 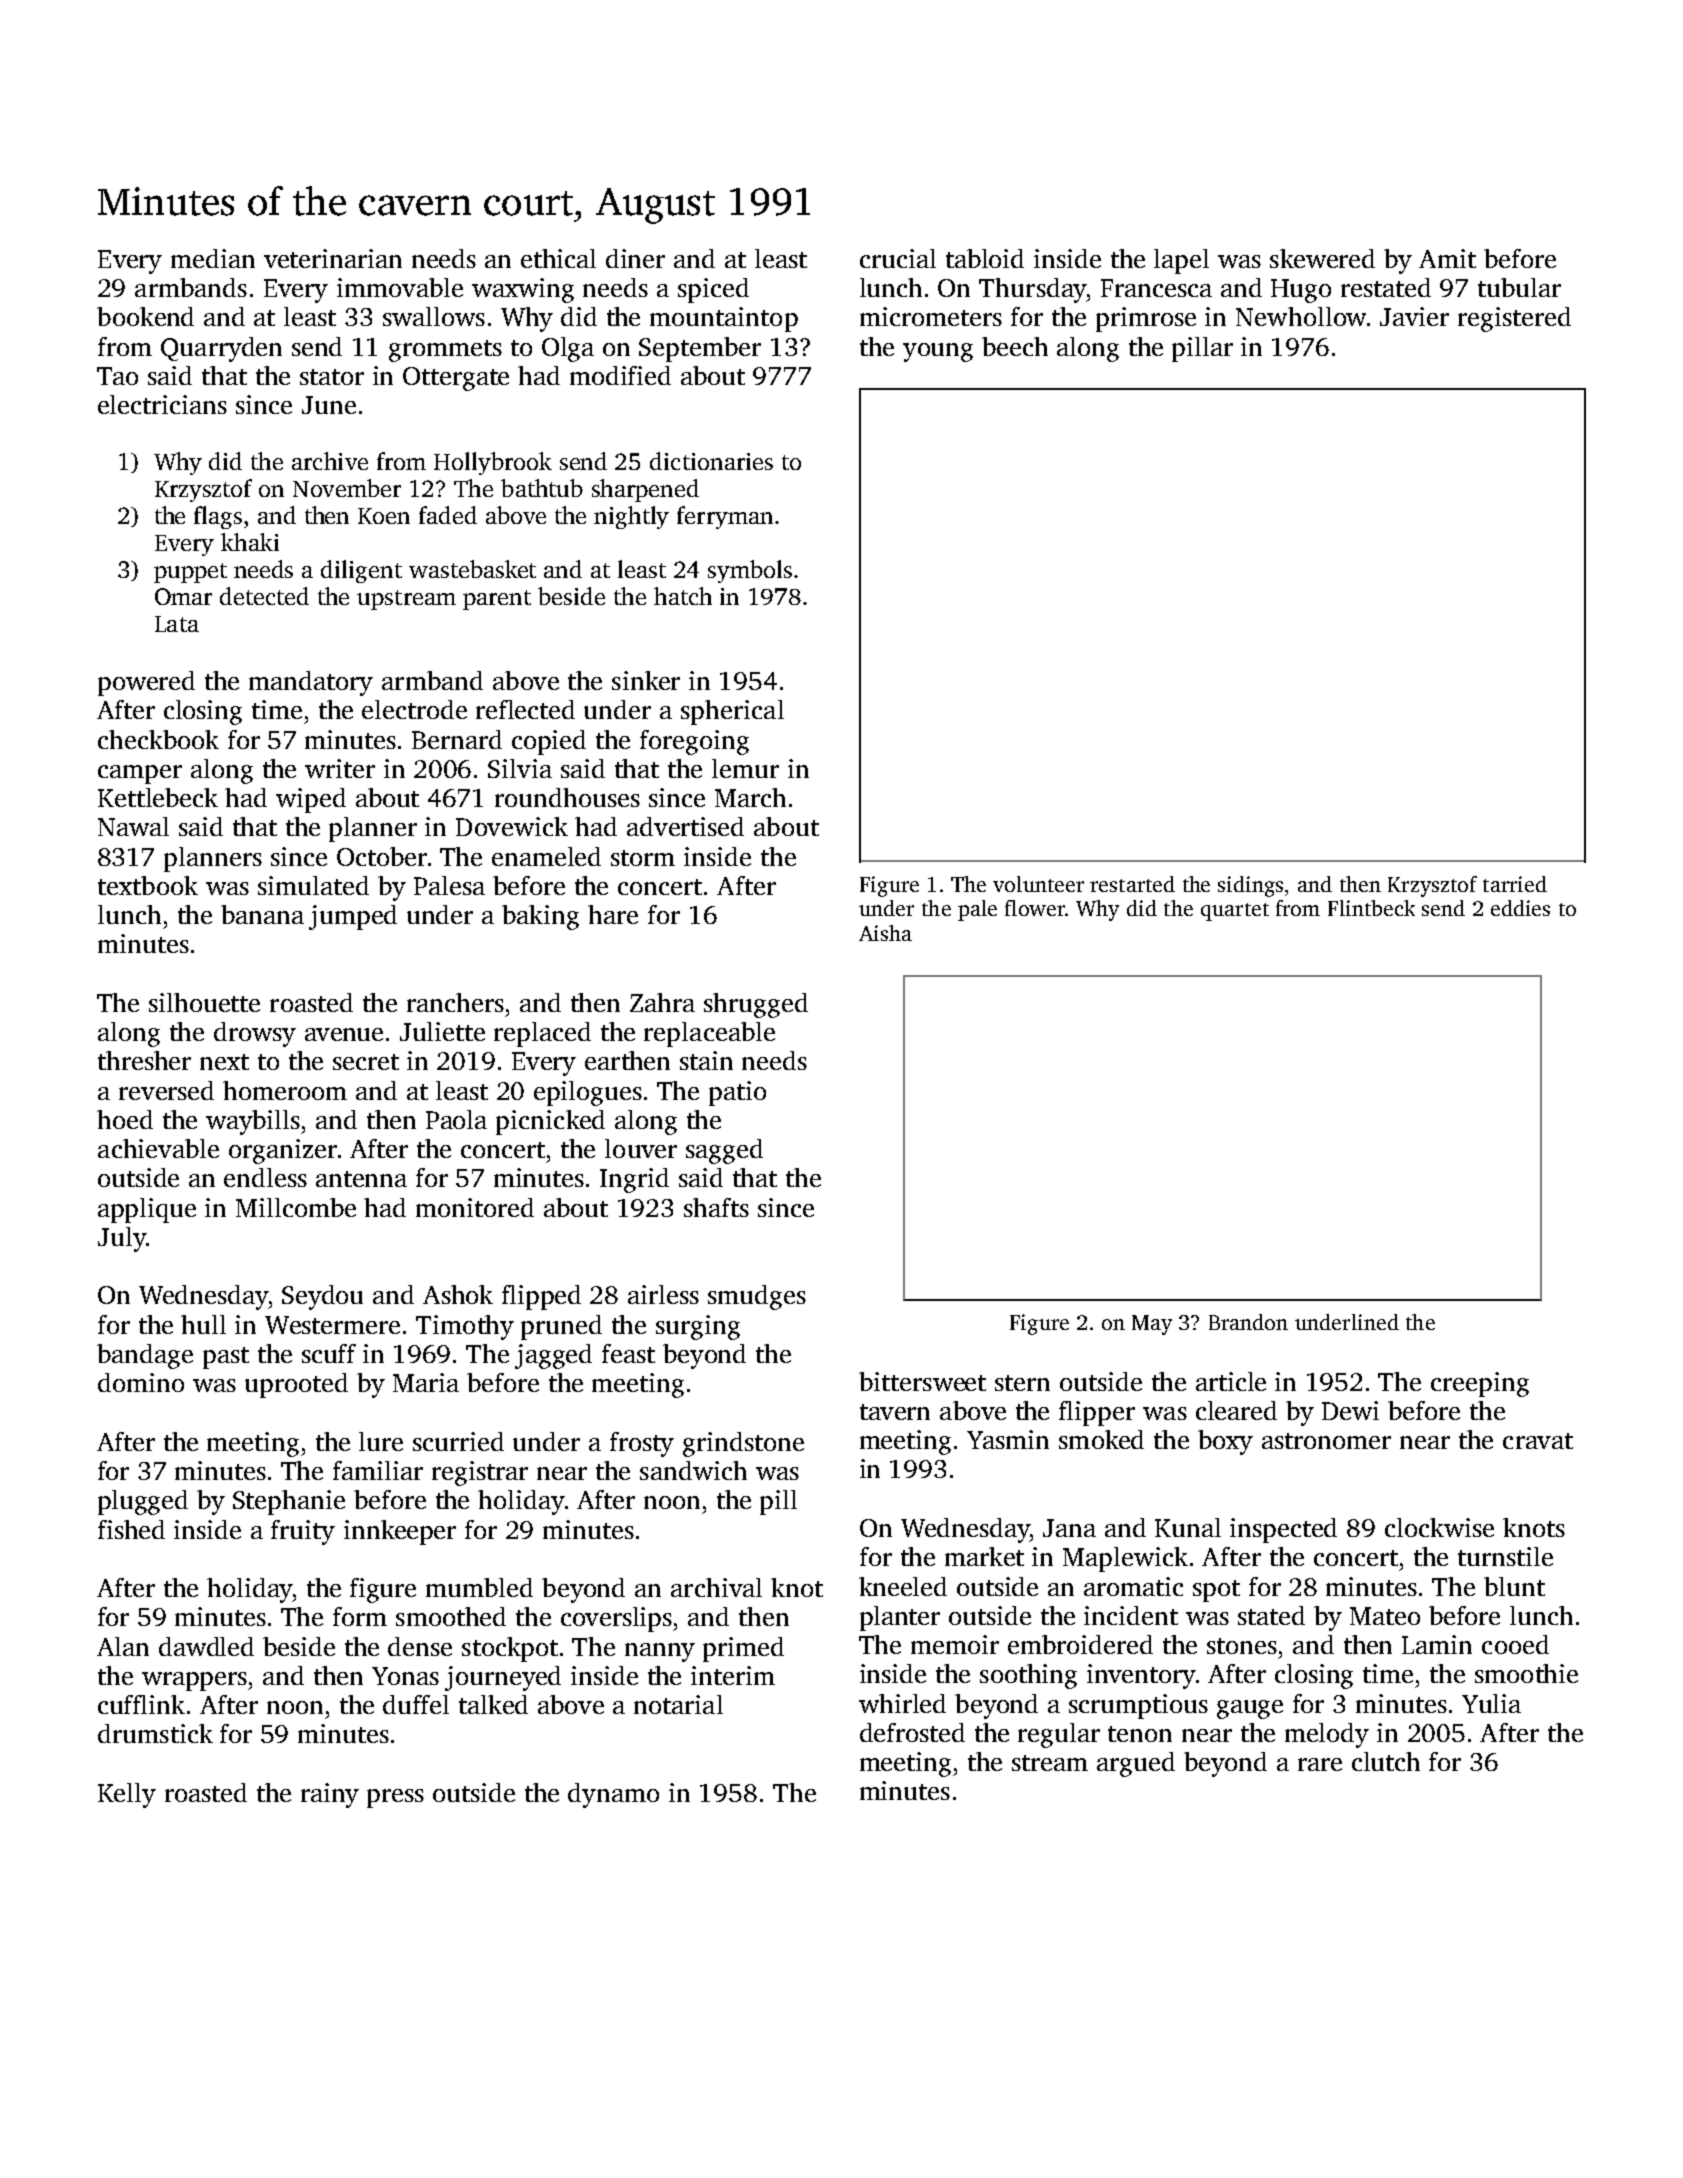 I want to click on tubular, so click(x=1519, y=287).
